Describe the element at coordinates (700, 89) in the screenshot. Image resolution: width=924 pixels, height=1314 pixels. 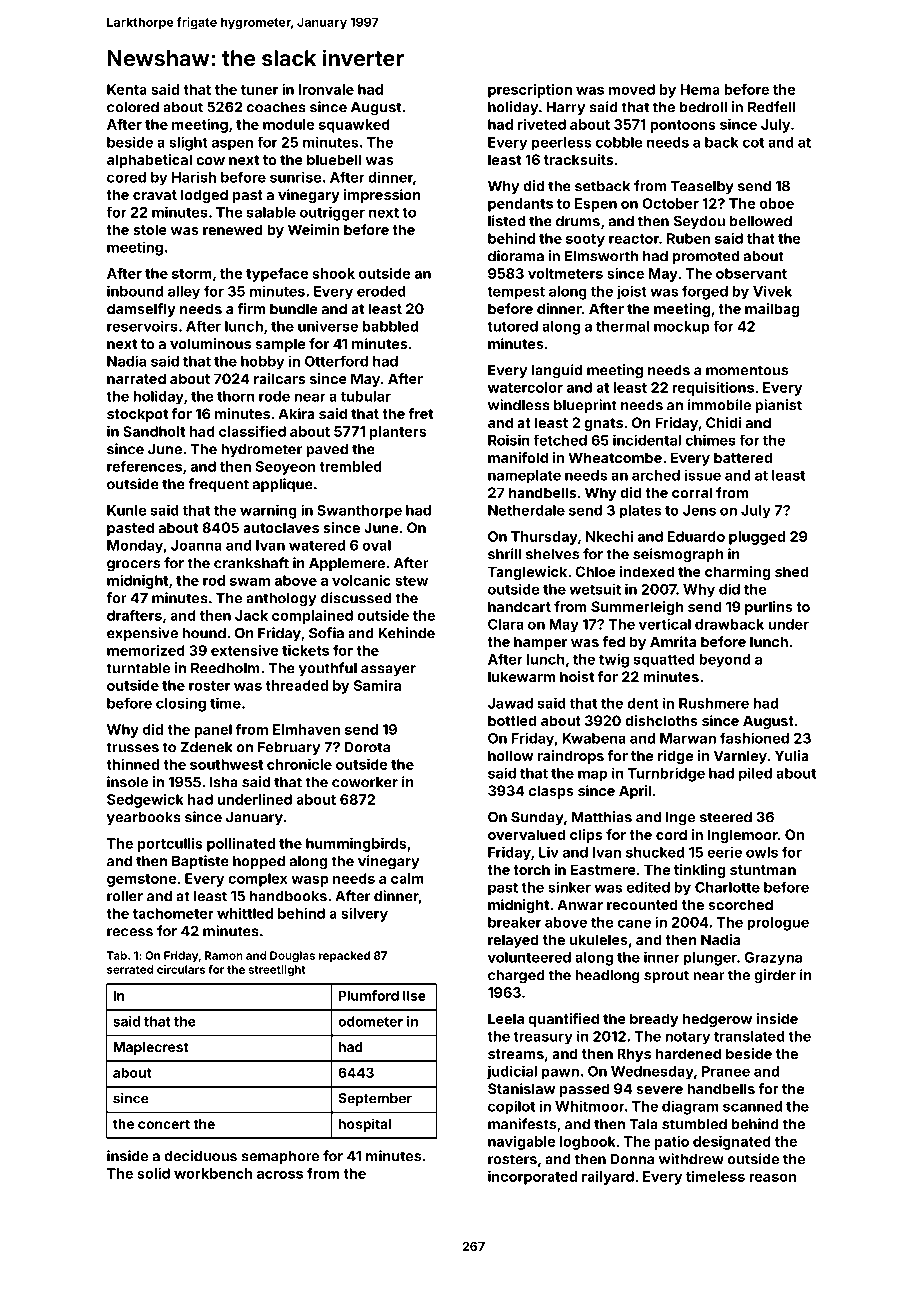
I see `Hema` at that location.
